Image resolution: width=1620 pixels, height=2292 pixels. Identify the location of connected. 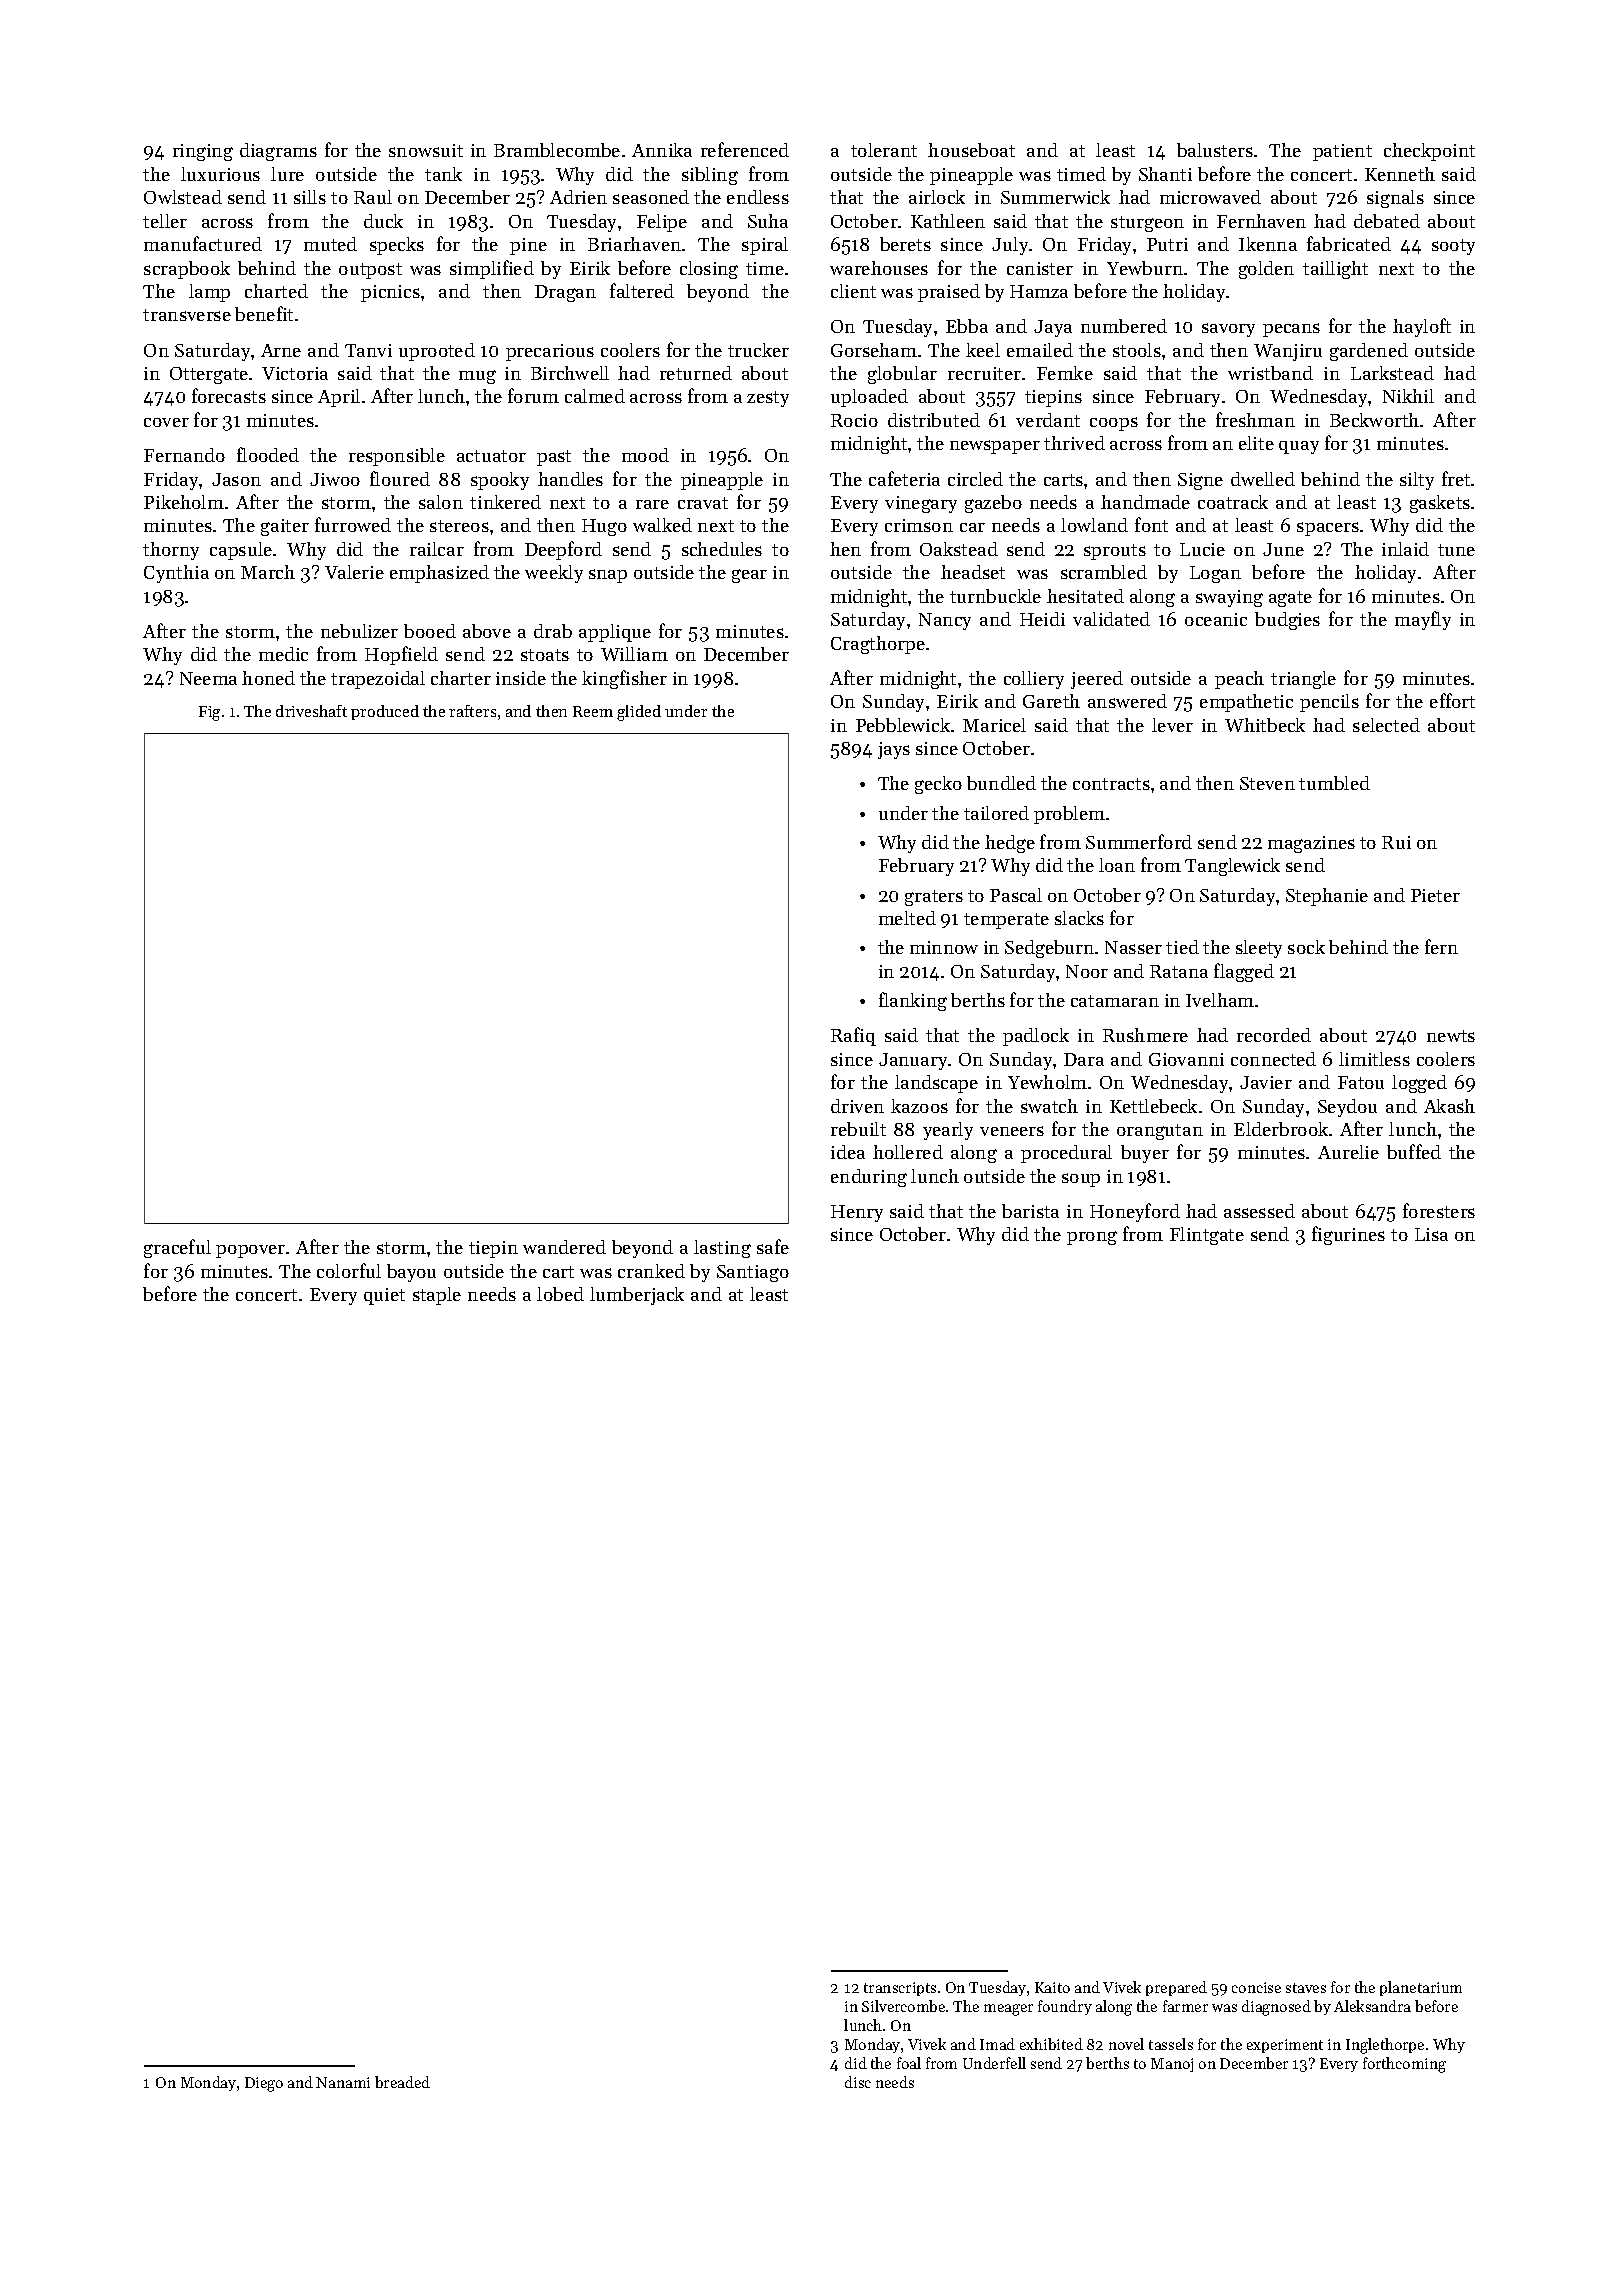
(1273, 1059).
